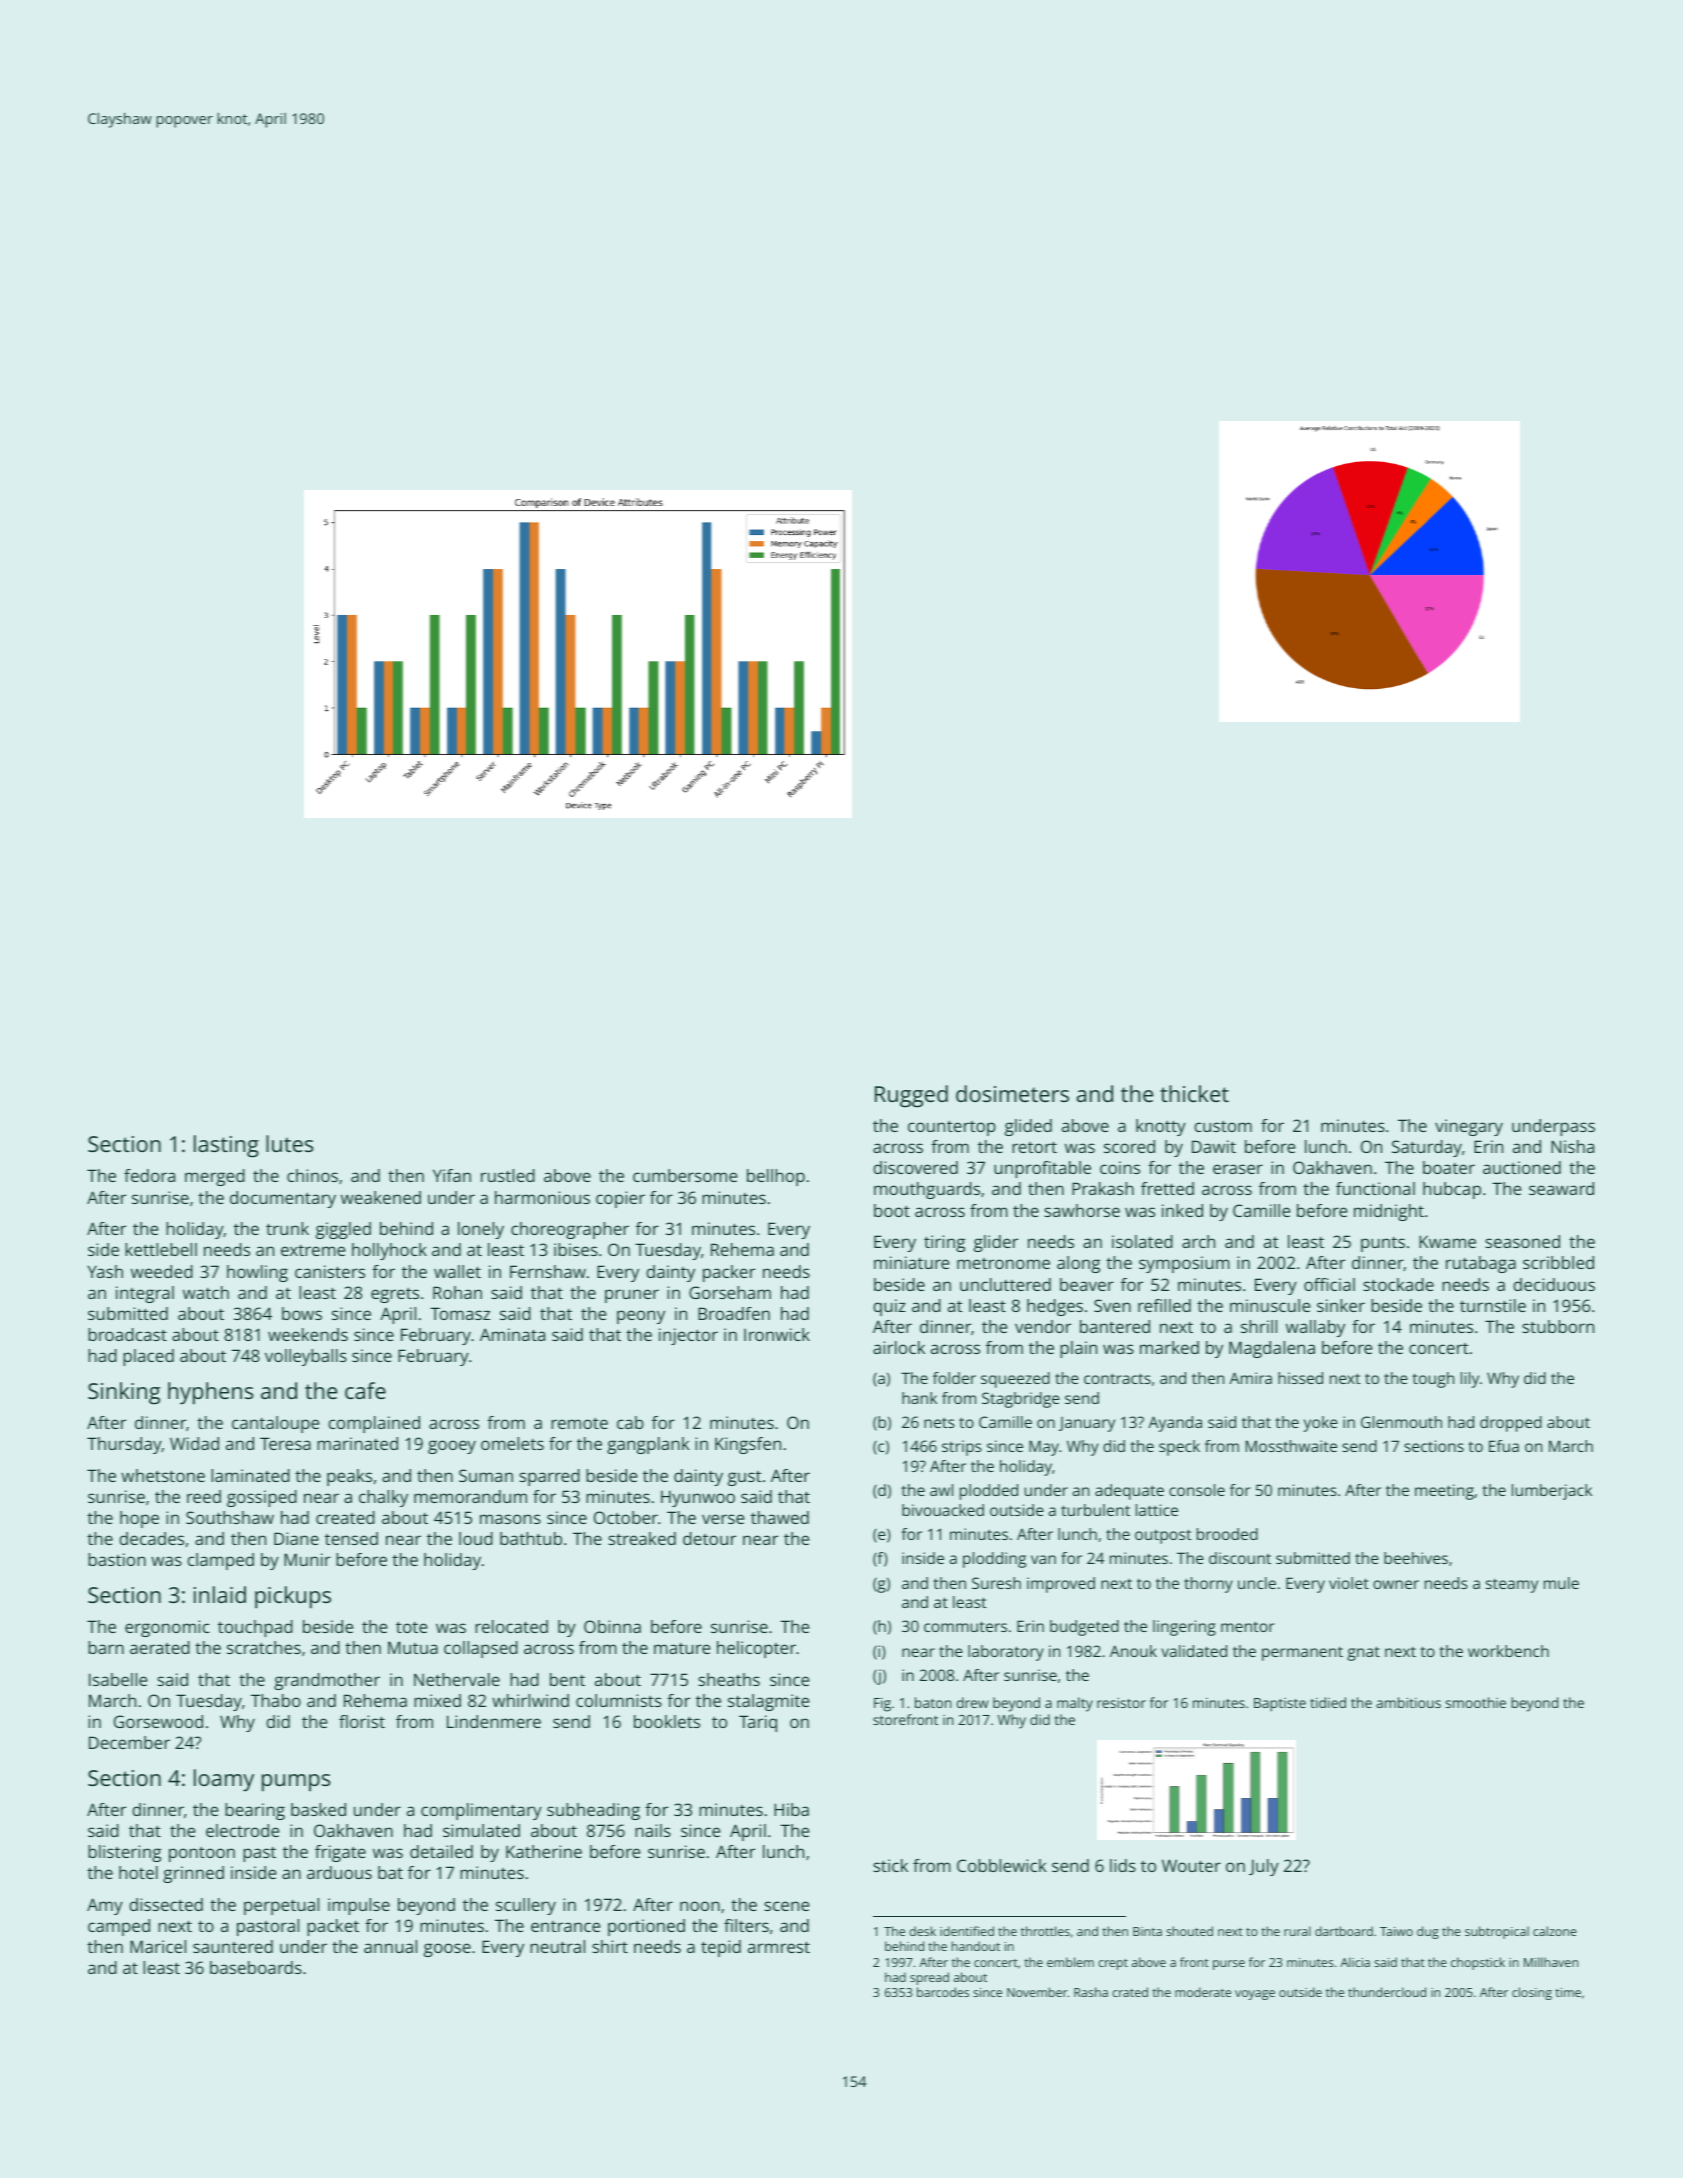 The width and height of the image is (1683, 2178). I want to click on stockade, so click(1398, 1284).
